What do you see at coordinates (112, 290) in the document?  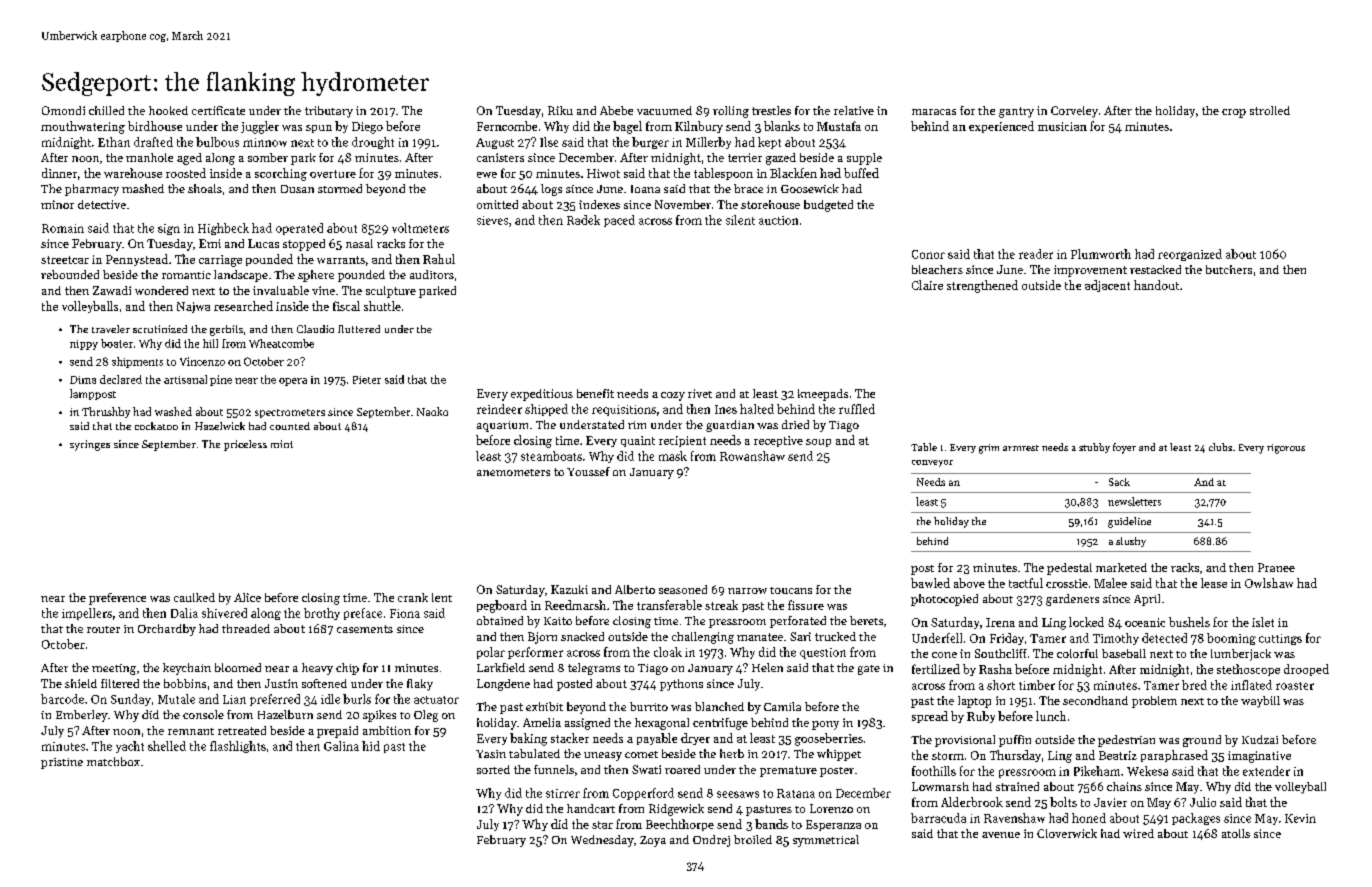 I see `Zawadi` at bounding box center [112, 290].
